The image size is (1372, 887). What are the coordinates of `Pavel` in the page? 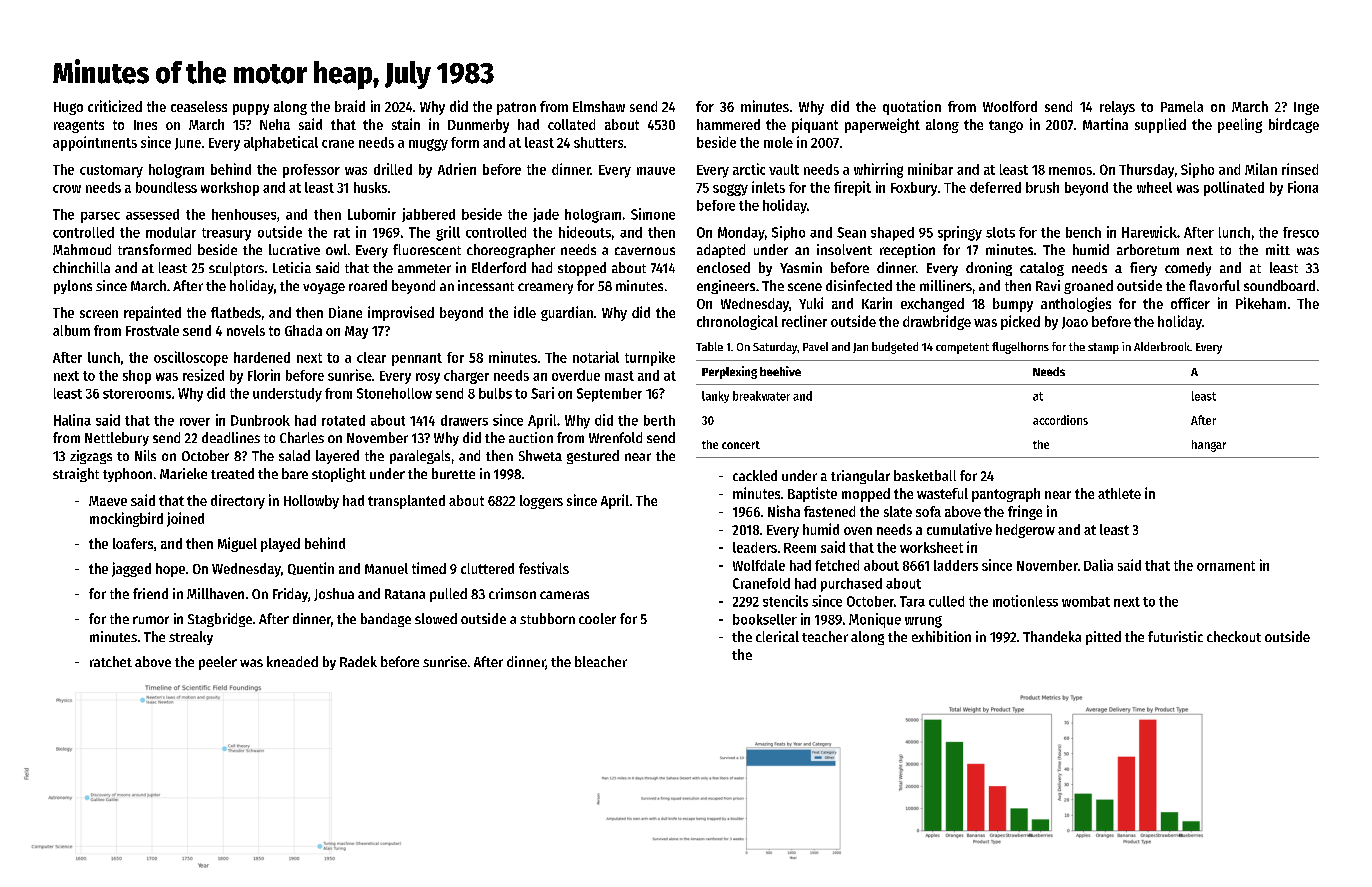 It's located at (815, 346).
